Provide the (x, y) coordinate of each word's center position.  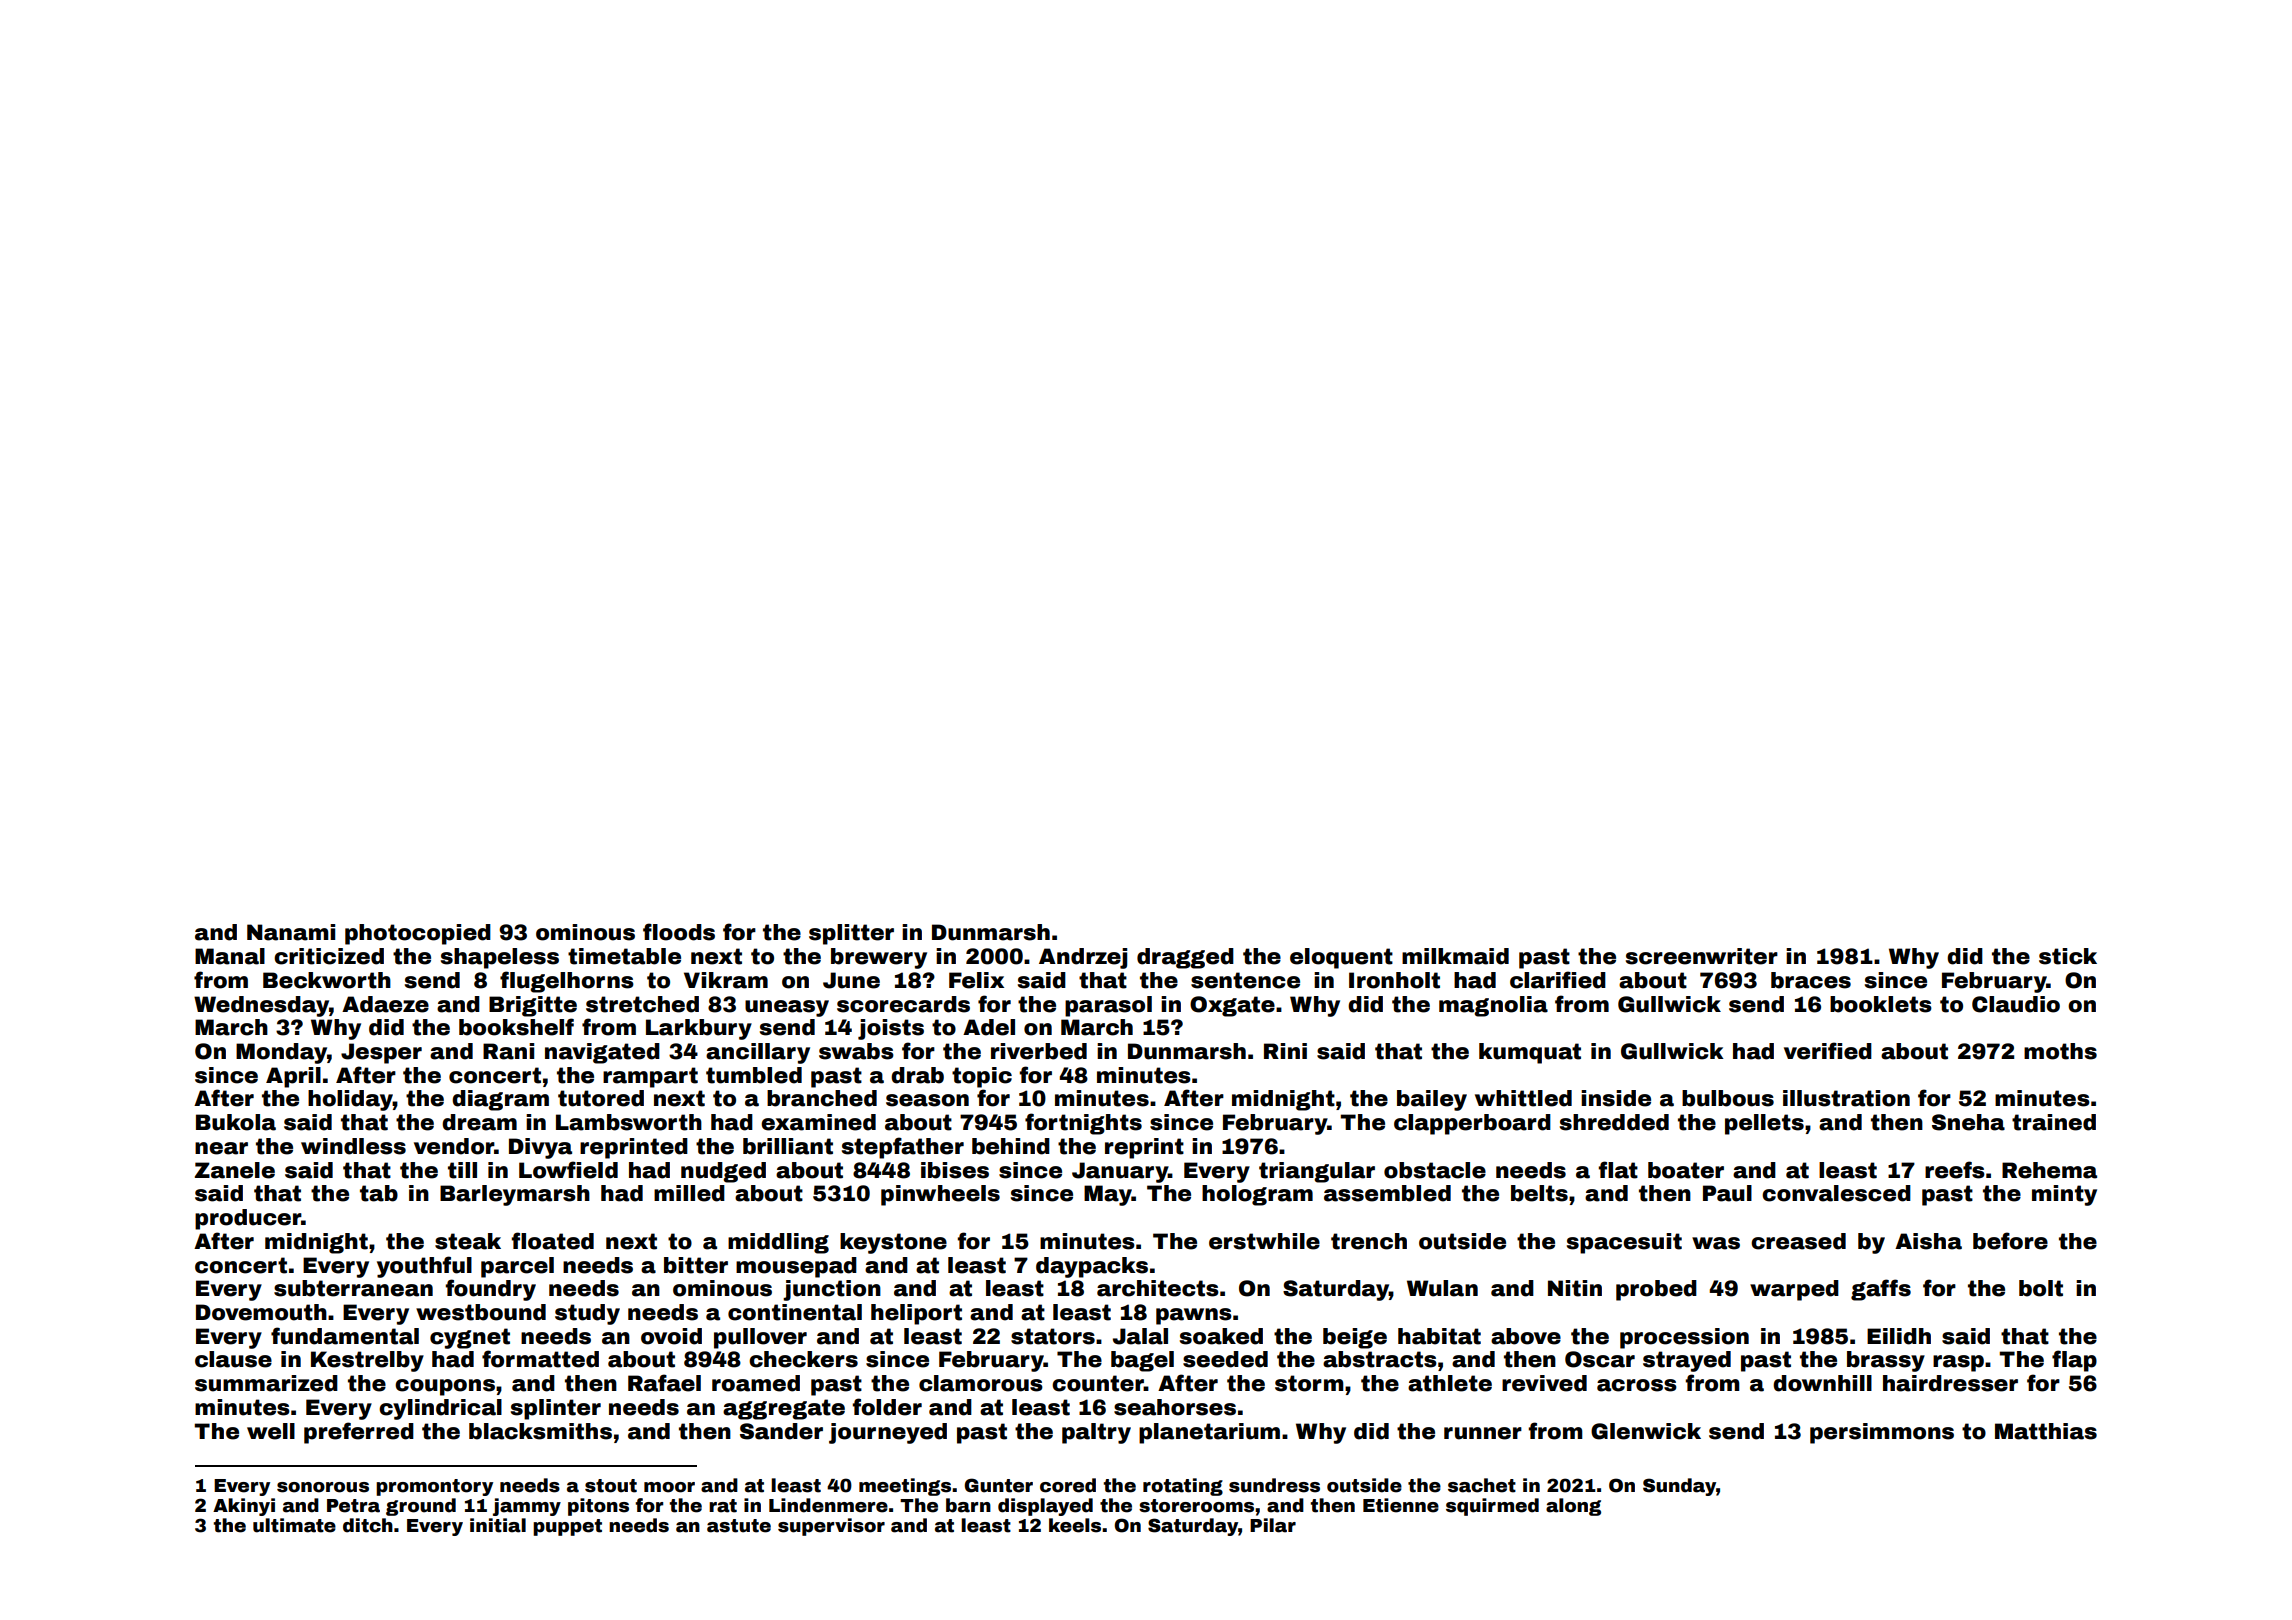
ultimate (294, 1525)
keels (1075, 1525)
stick (2068, 956)
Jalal (1140, 1336)
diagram (500, 1100)
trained (2054, 1122)
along (1573, 1507)
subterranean (353, 1288)
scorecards (903, 1004)
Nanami (291, 932)
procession (1684, 1338)
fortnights (1083, 1124)
